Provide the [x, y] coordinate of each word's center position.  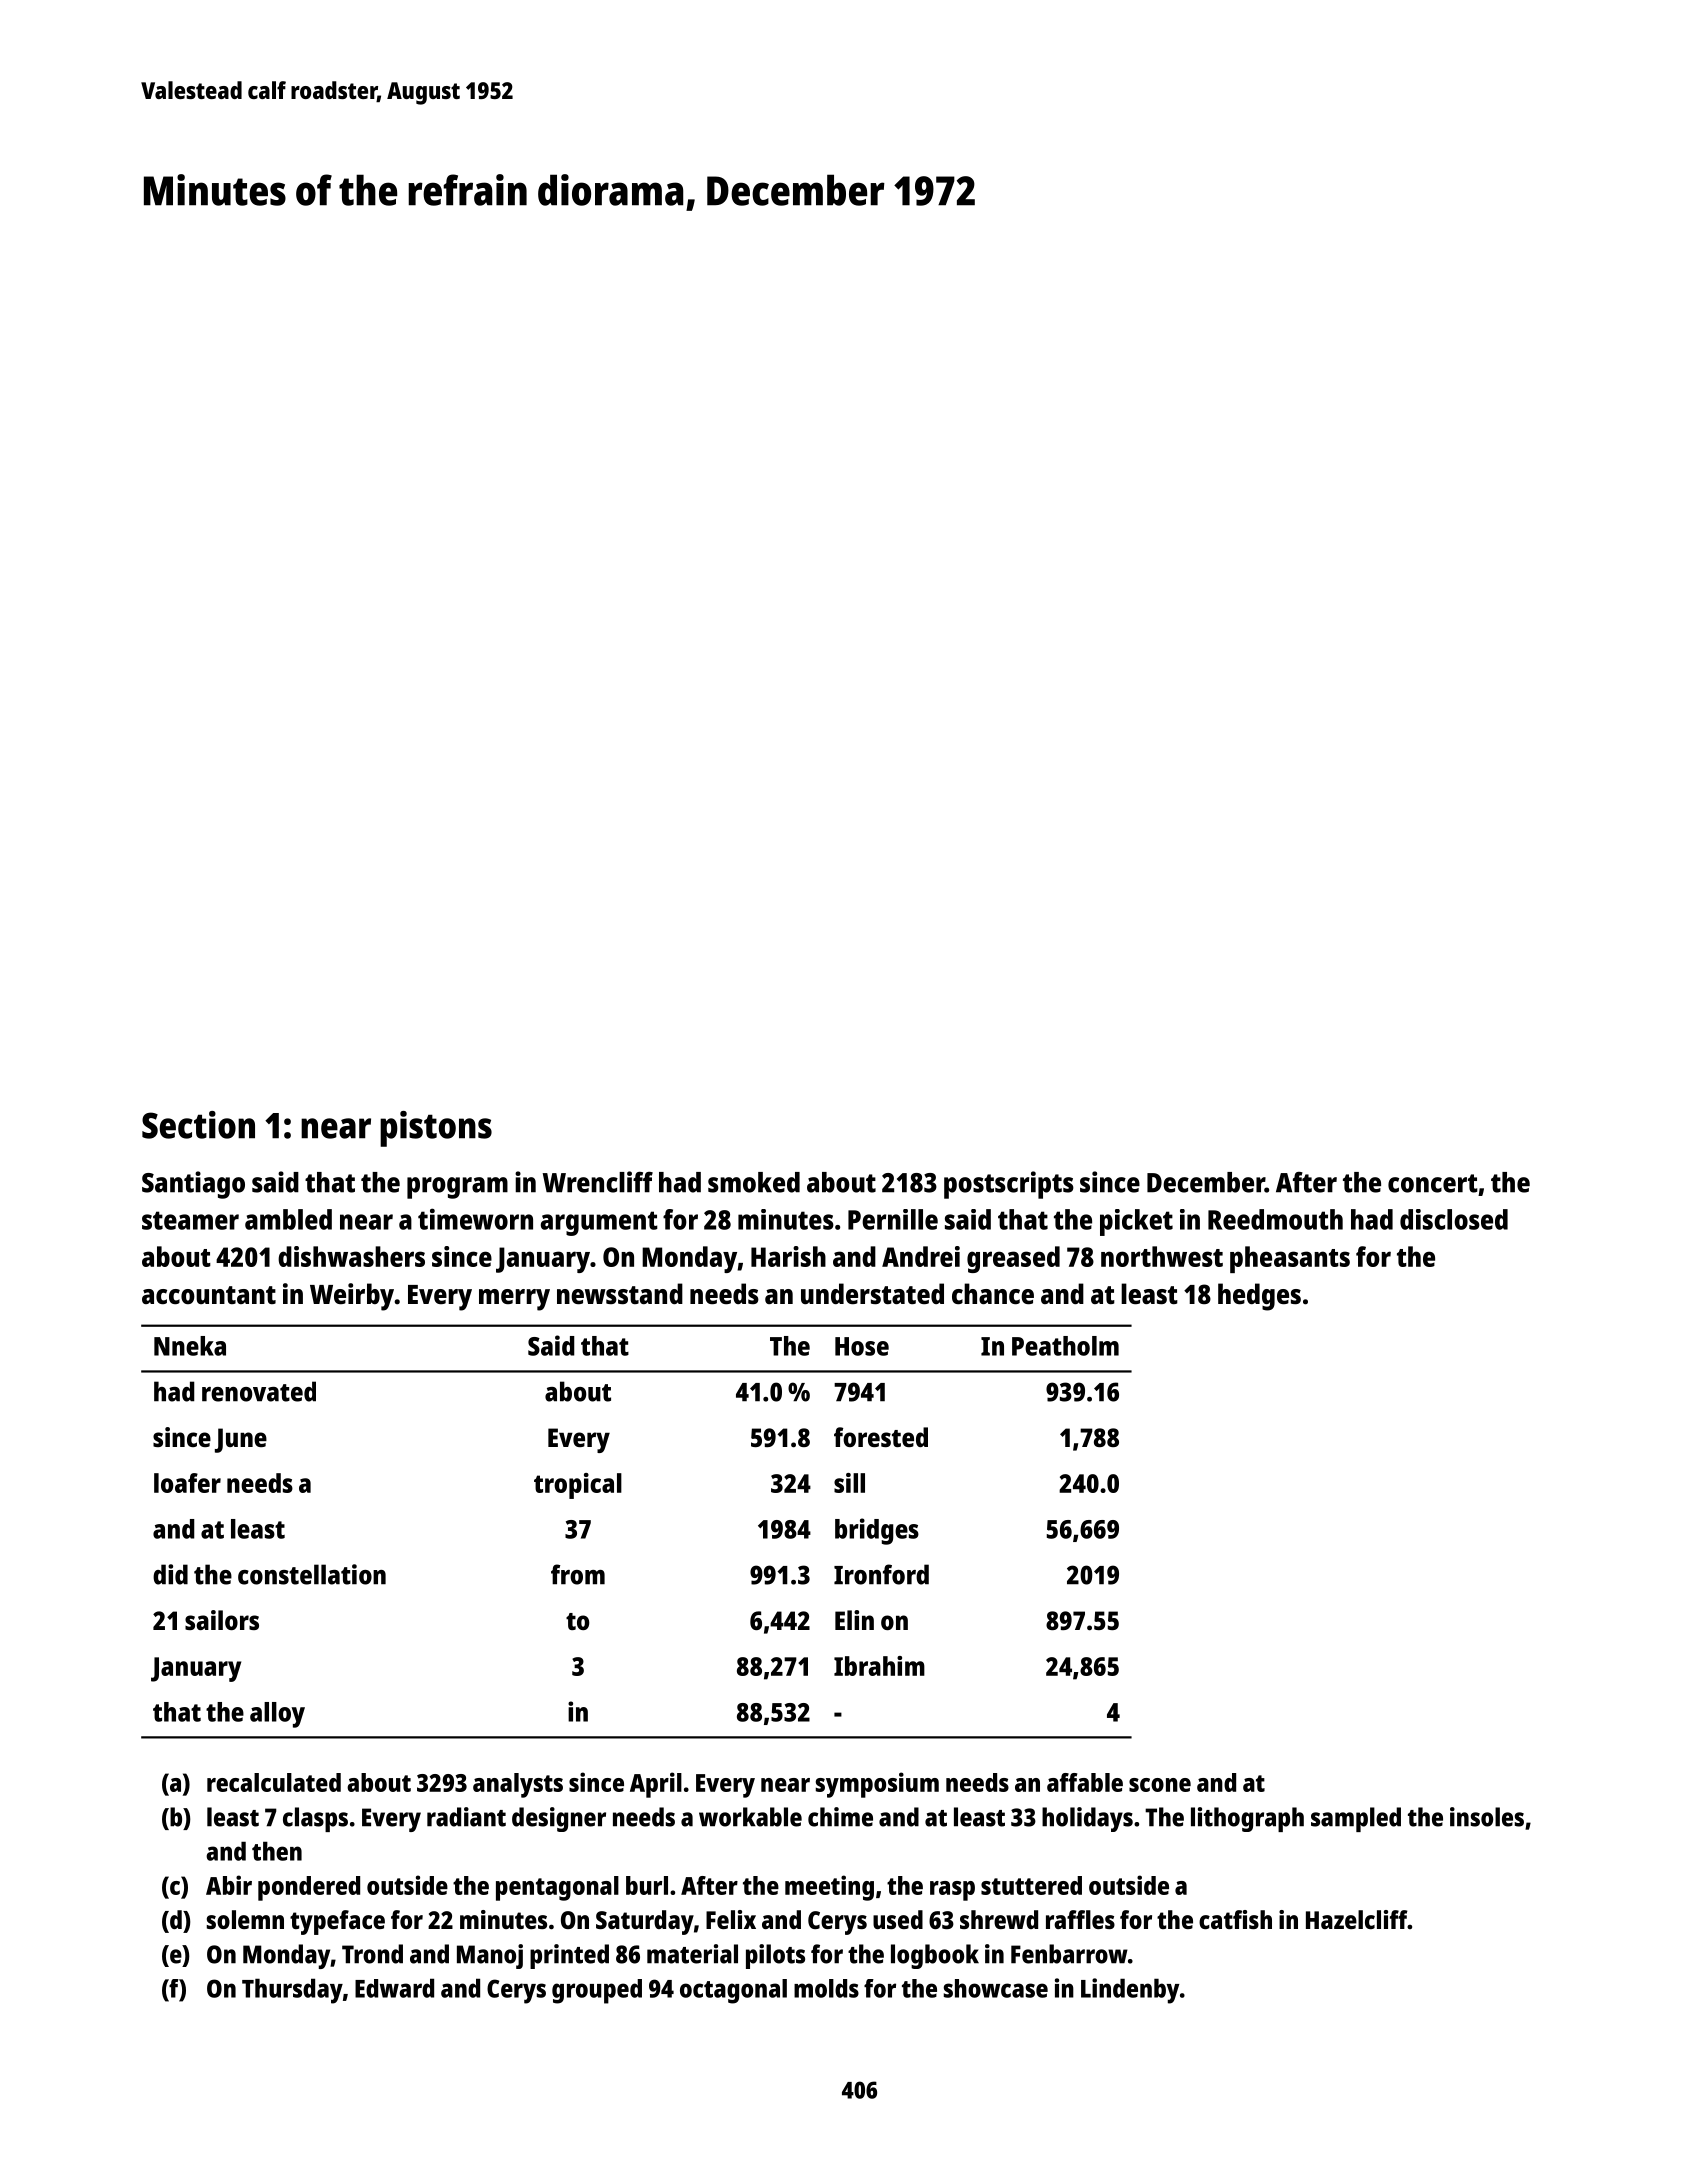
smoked [754, 1182]
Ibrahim [879, 1666]
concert [1433, 1183]
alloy [277, 1715]
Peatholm [1065, 1346]
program [457, 1188]
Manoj [490, 1956]
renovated [259, 1391]
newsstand [620, 1294]
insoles [1487, 1817]
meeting [829, 1888]
